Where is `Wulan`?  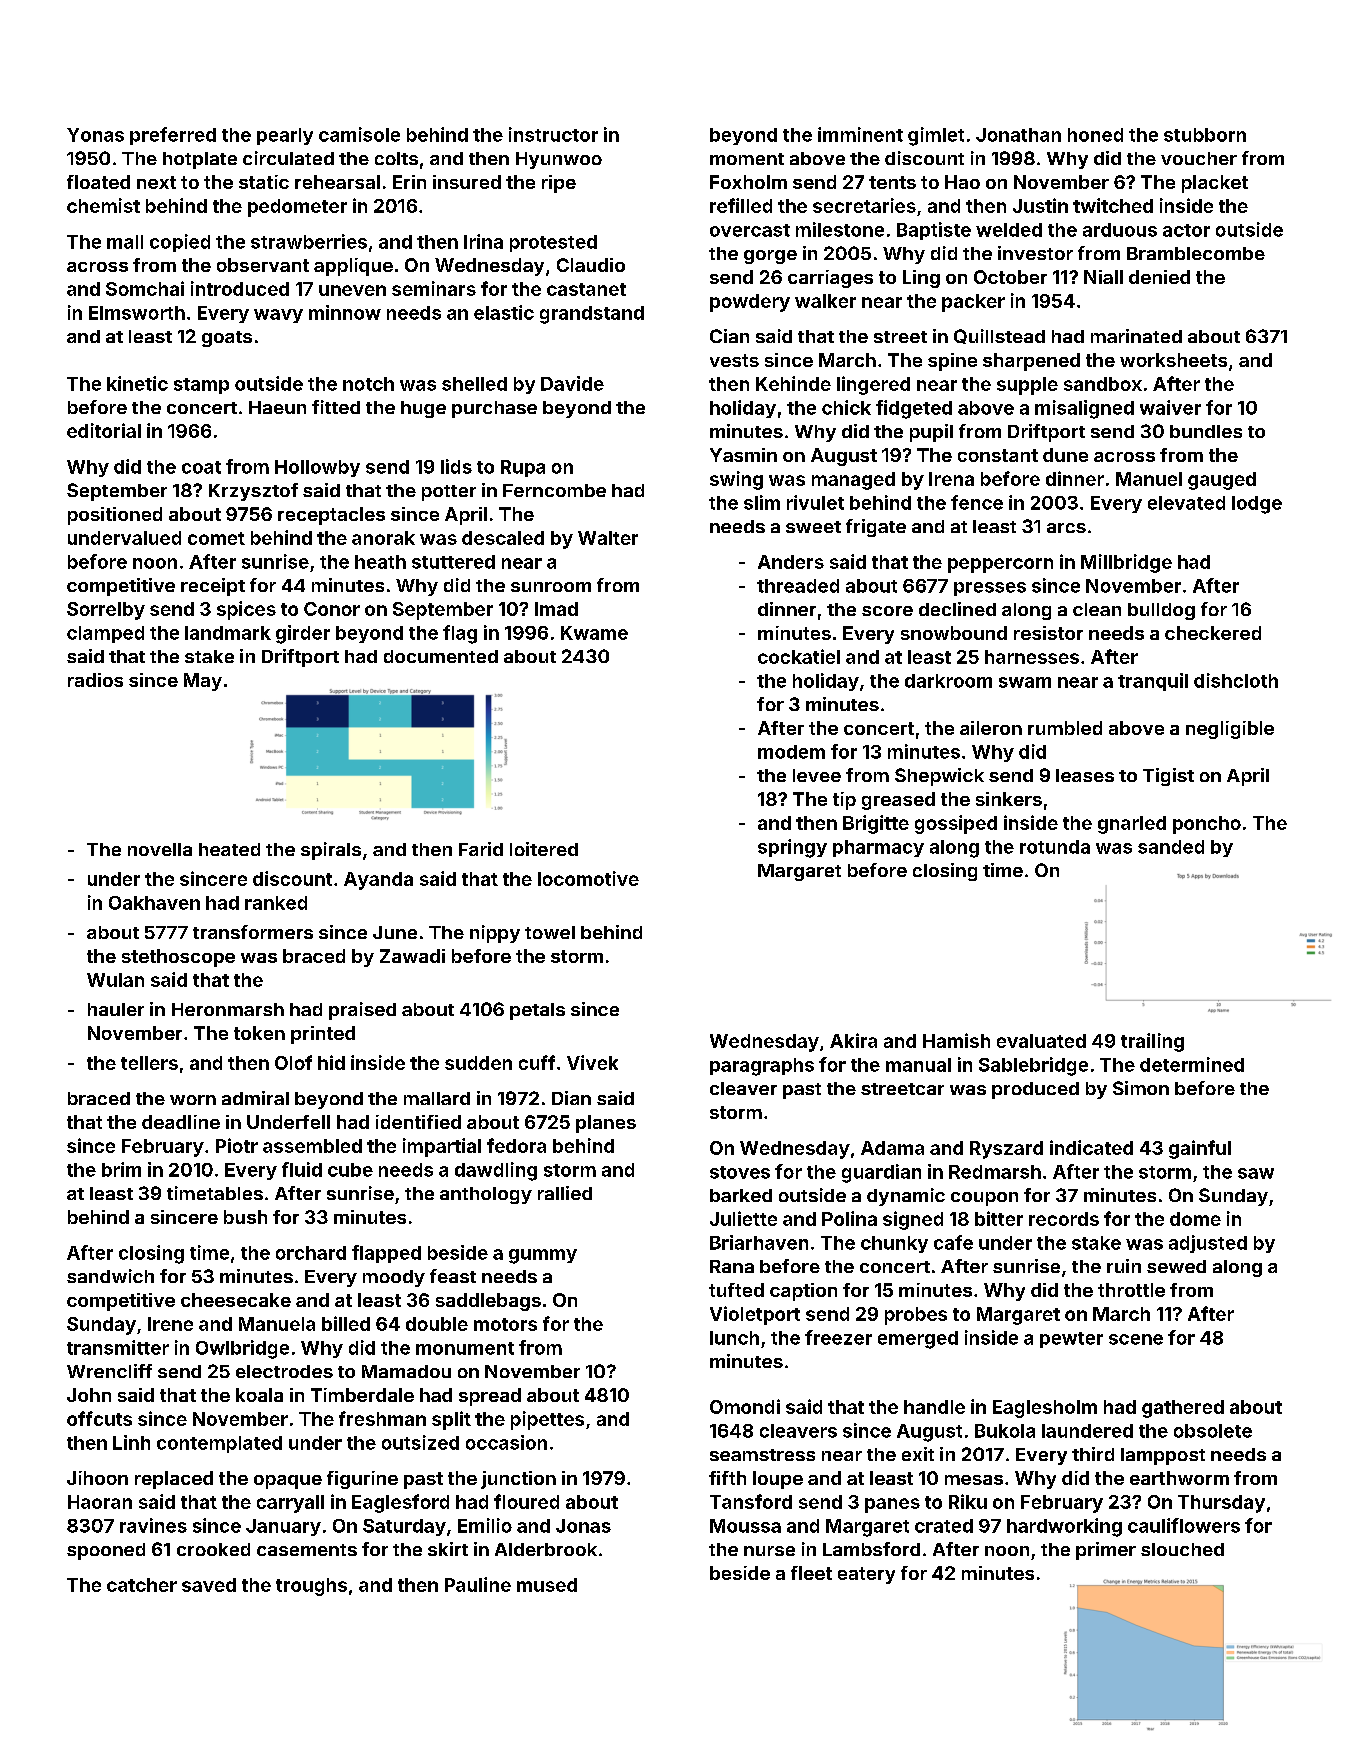 Wulan is located at coordinates (115, 980).
